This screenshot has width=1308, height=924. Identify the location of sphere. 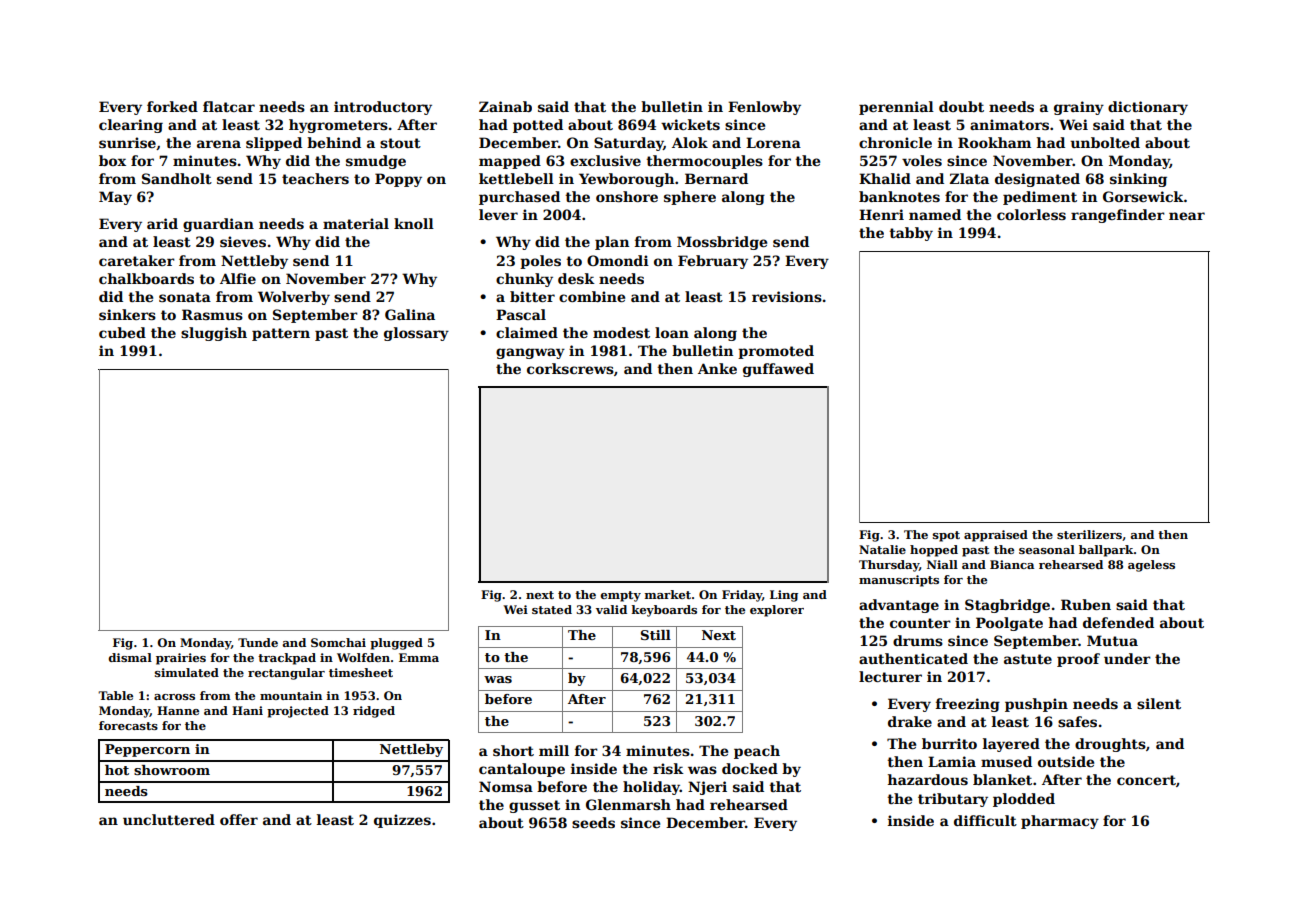
(690, 198).
